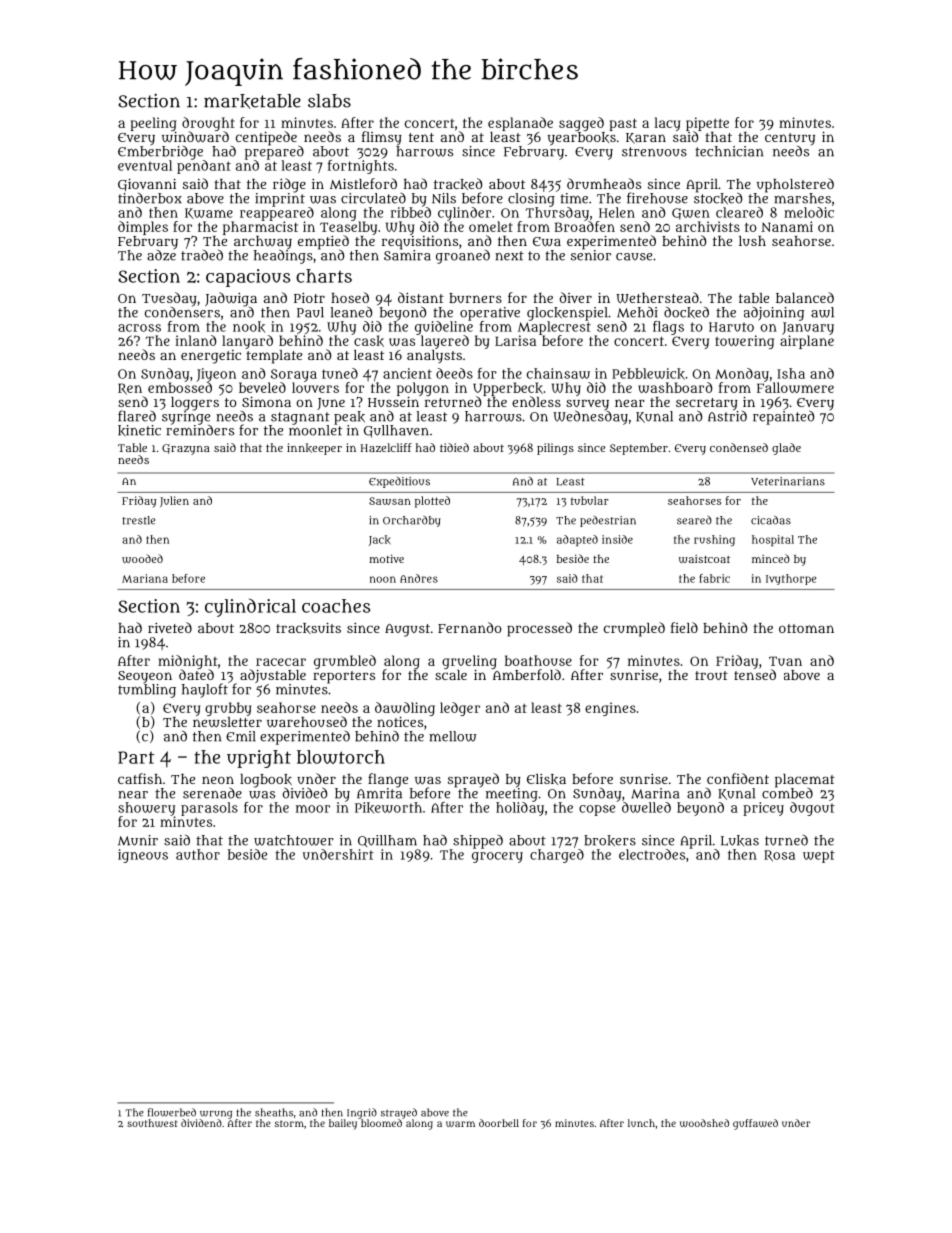 This page has height=1233, width=952. What do you see at coordinates (478, 842) in the page?
I see `shipped` at bounding box center [478, 842].
